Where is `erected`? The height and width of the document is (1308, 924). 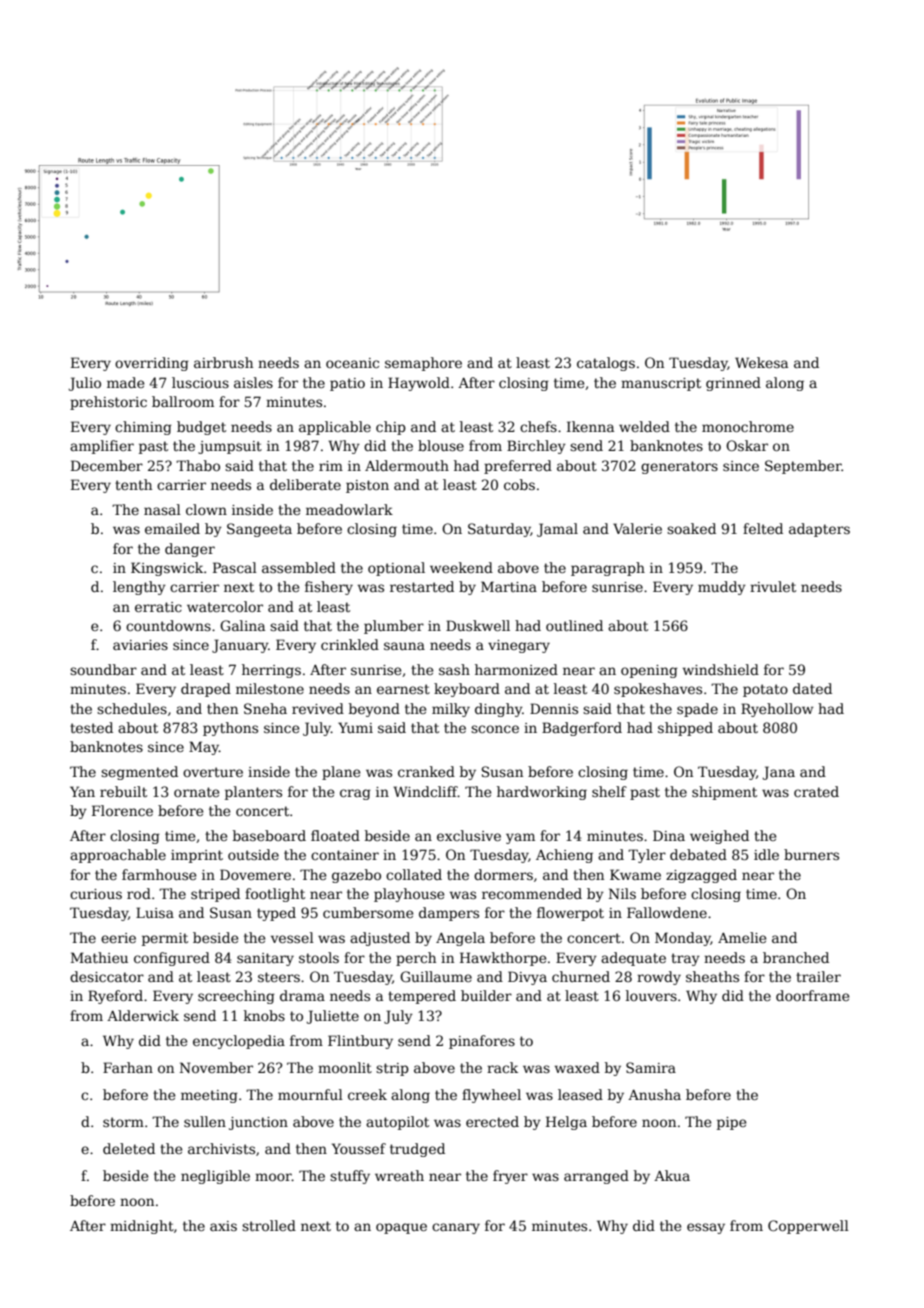 erected is located at coordinates (492, 1121).
